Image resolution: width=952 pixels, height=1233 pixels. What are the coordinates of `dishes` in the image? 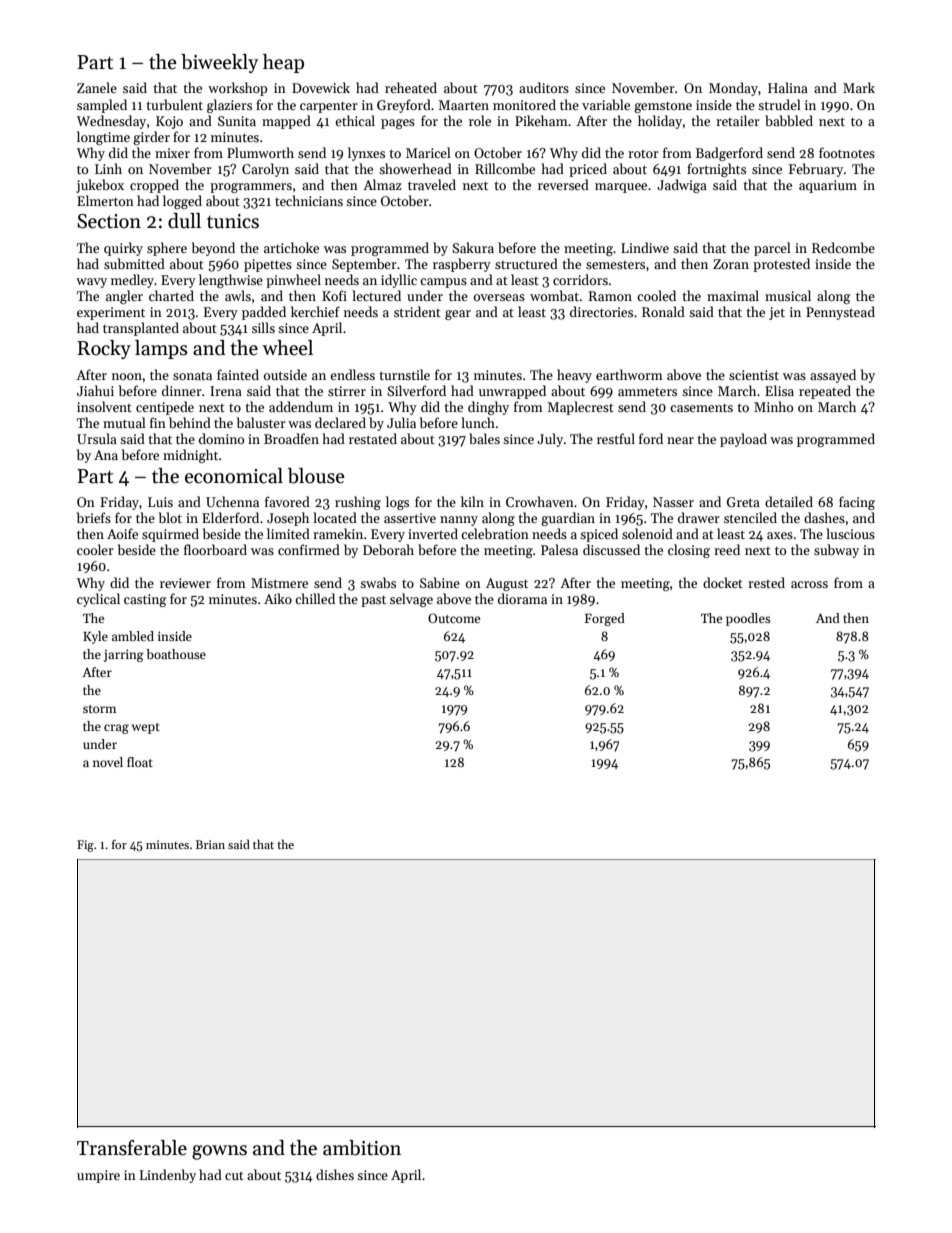 It's located at (335, 1174).
